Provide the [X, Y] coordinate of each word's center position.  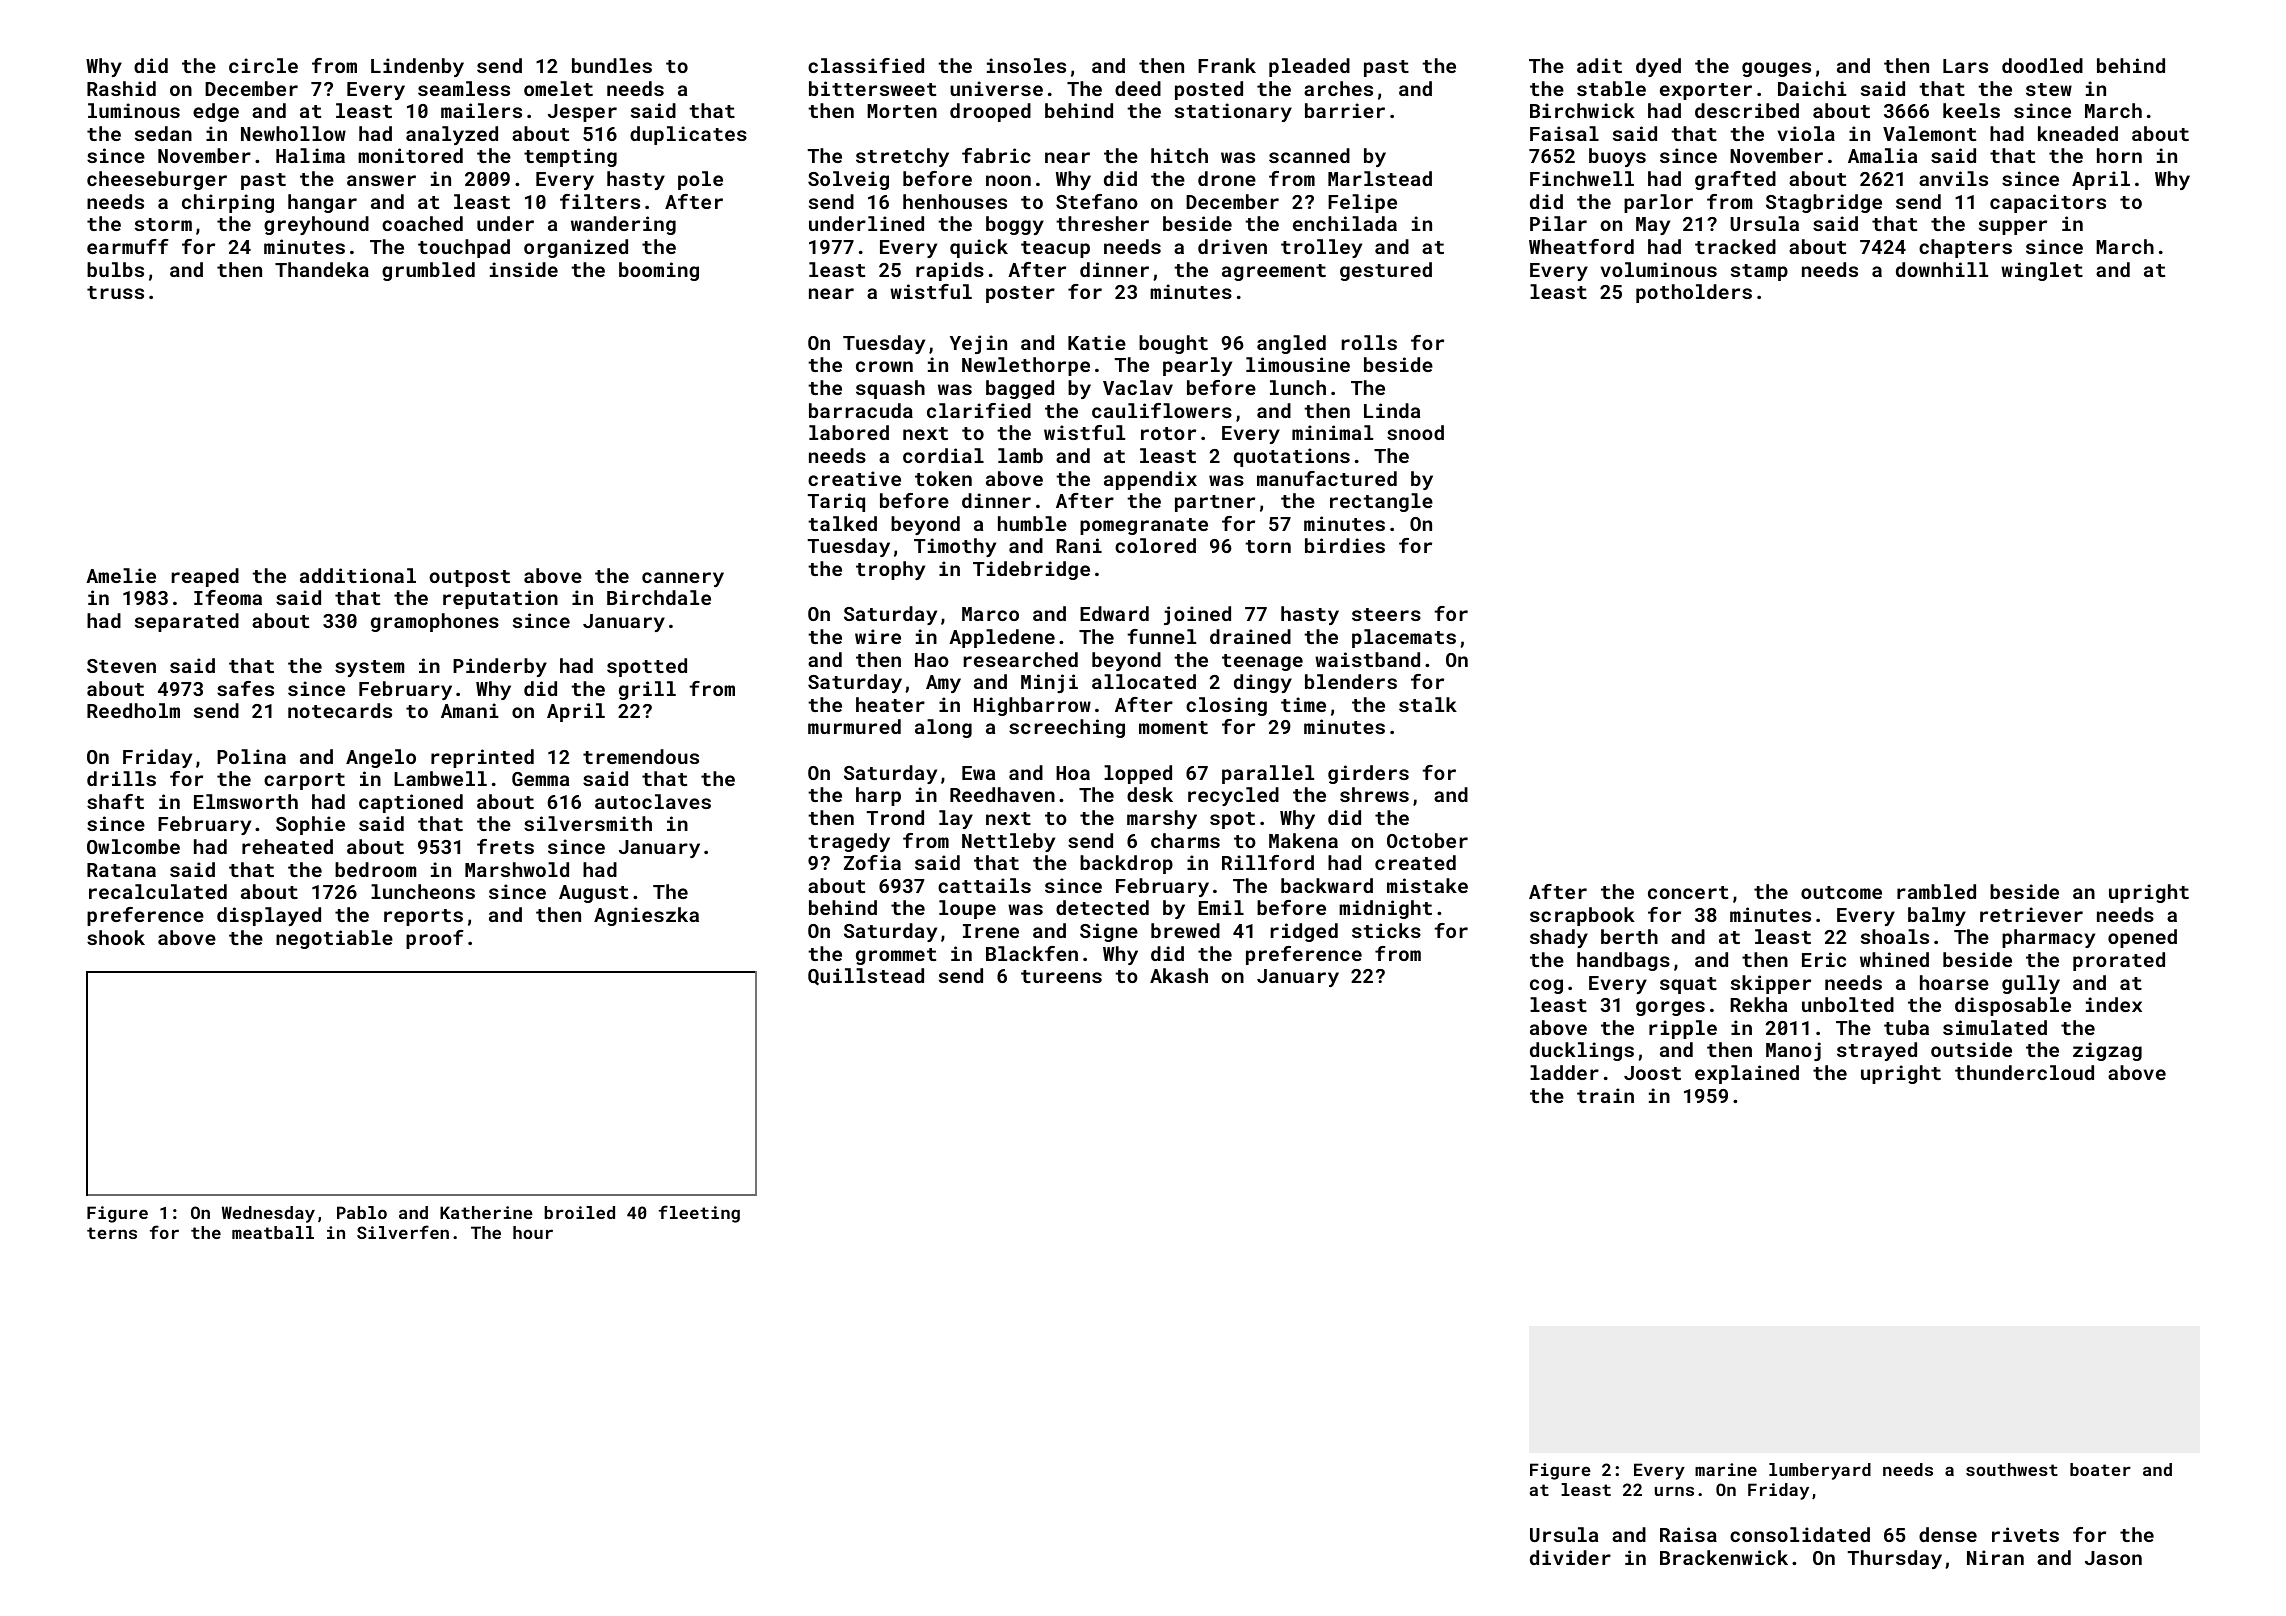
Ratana [121, 870]
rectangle [1381, 502]
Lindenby [417, 67]
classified [866, 65]
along [943, 728]
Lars [1965, 66]
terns [112, 1233]
